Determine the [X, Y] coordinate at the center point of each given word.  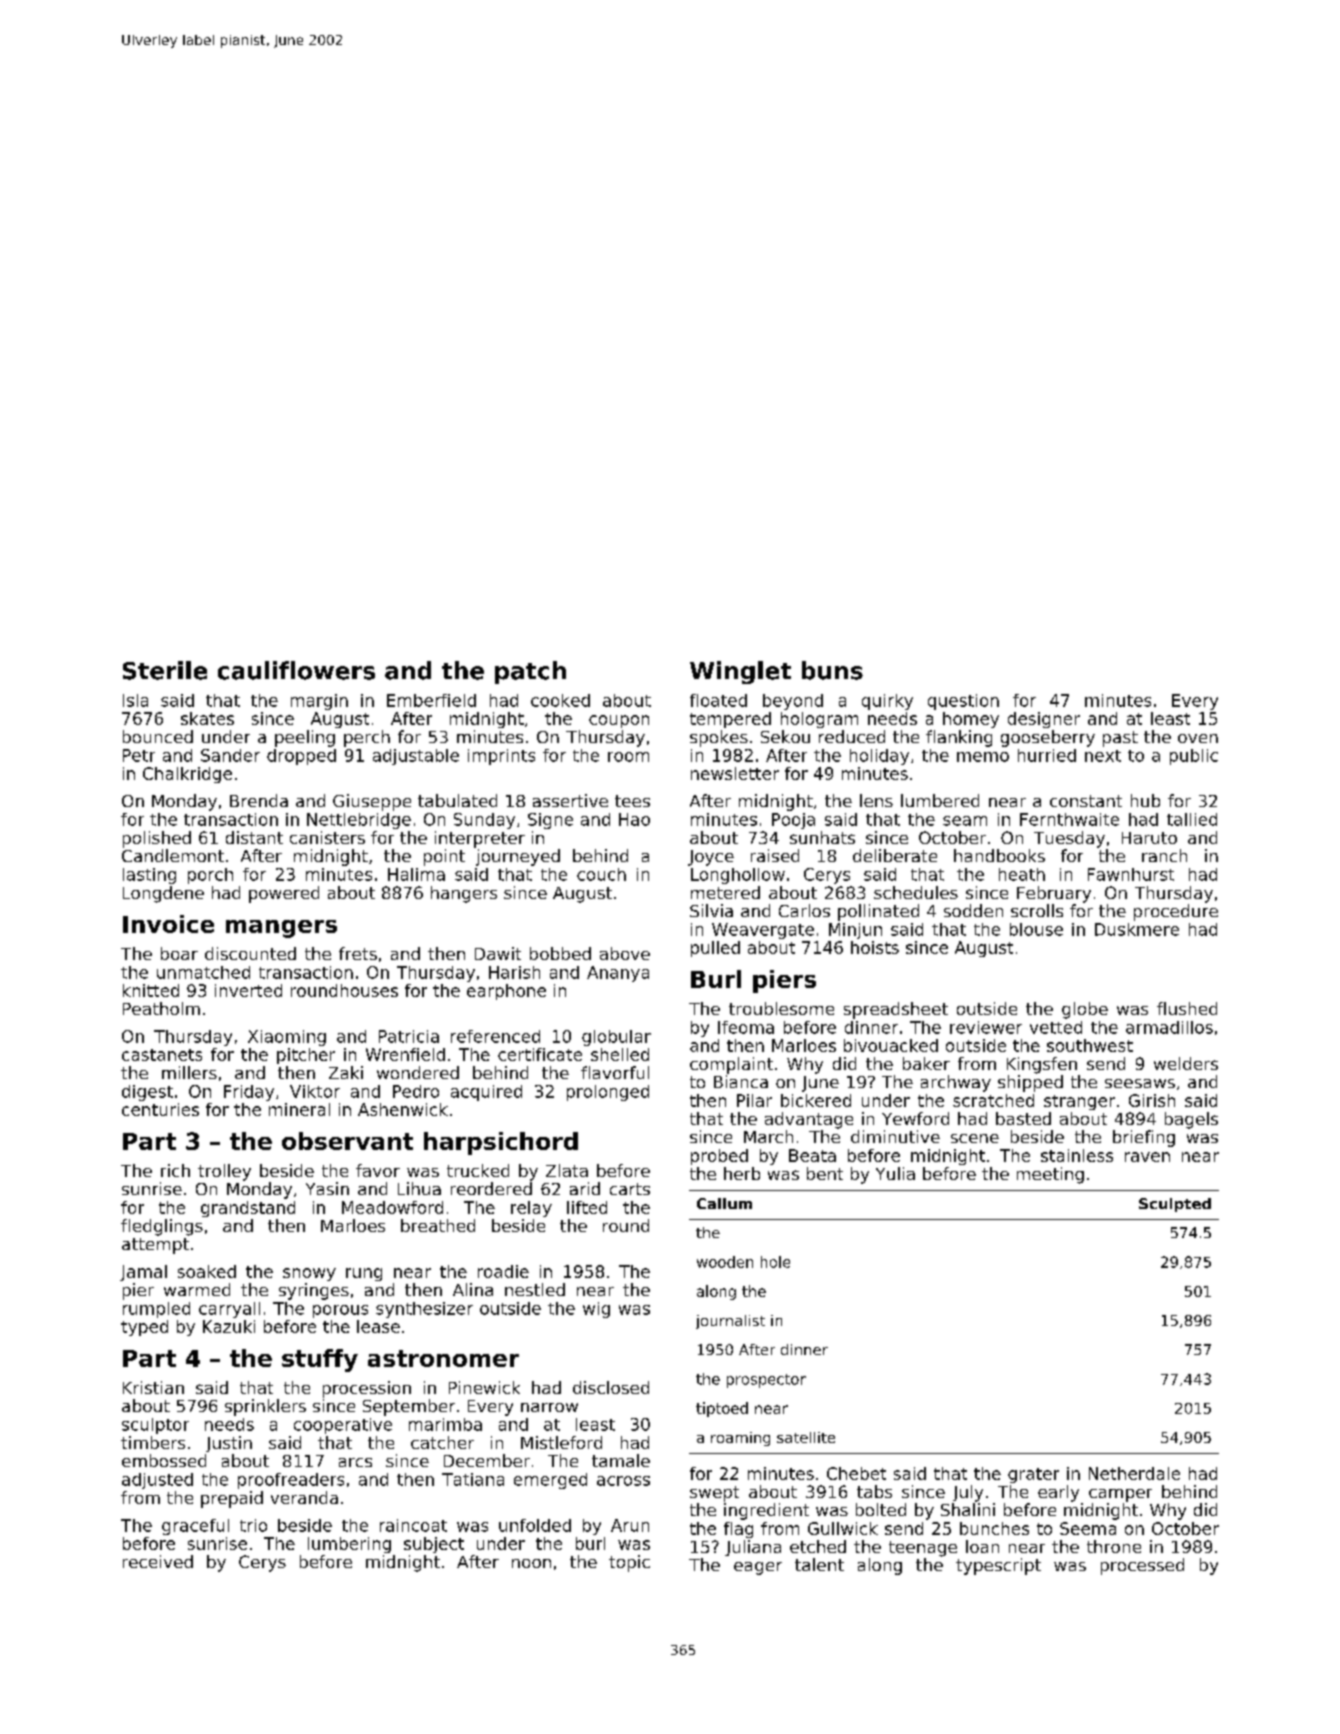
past [1120, 739]
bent [825, 1173]
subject [434, 1545]
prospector [766, 1381]
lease [378, 1326]
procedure [1176, 912]
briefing [1144, 1138]
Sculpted [1175, 1205]
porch [210, 876]
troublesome [781, 1008]
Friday [249, 1093]
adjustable [416, 757]
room [628, 757]
